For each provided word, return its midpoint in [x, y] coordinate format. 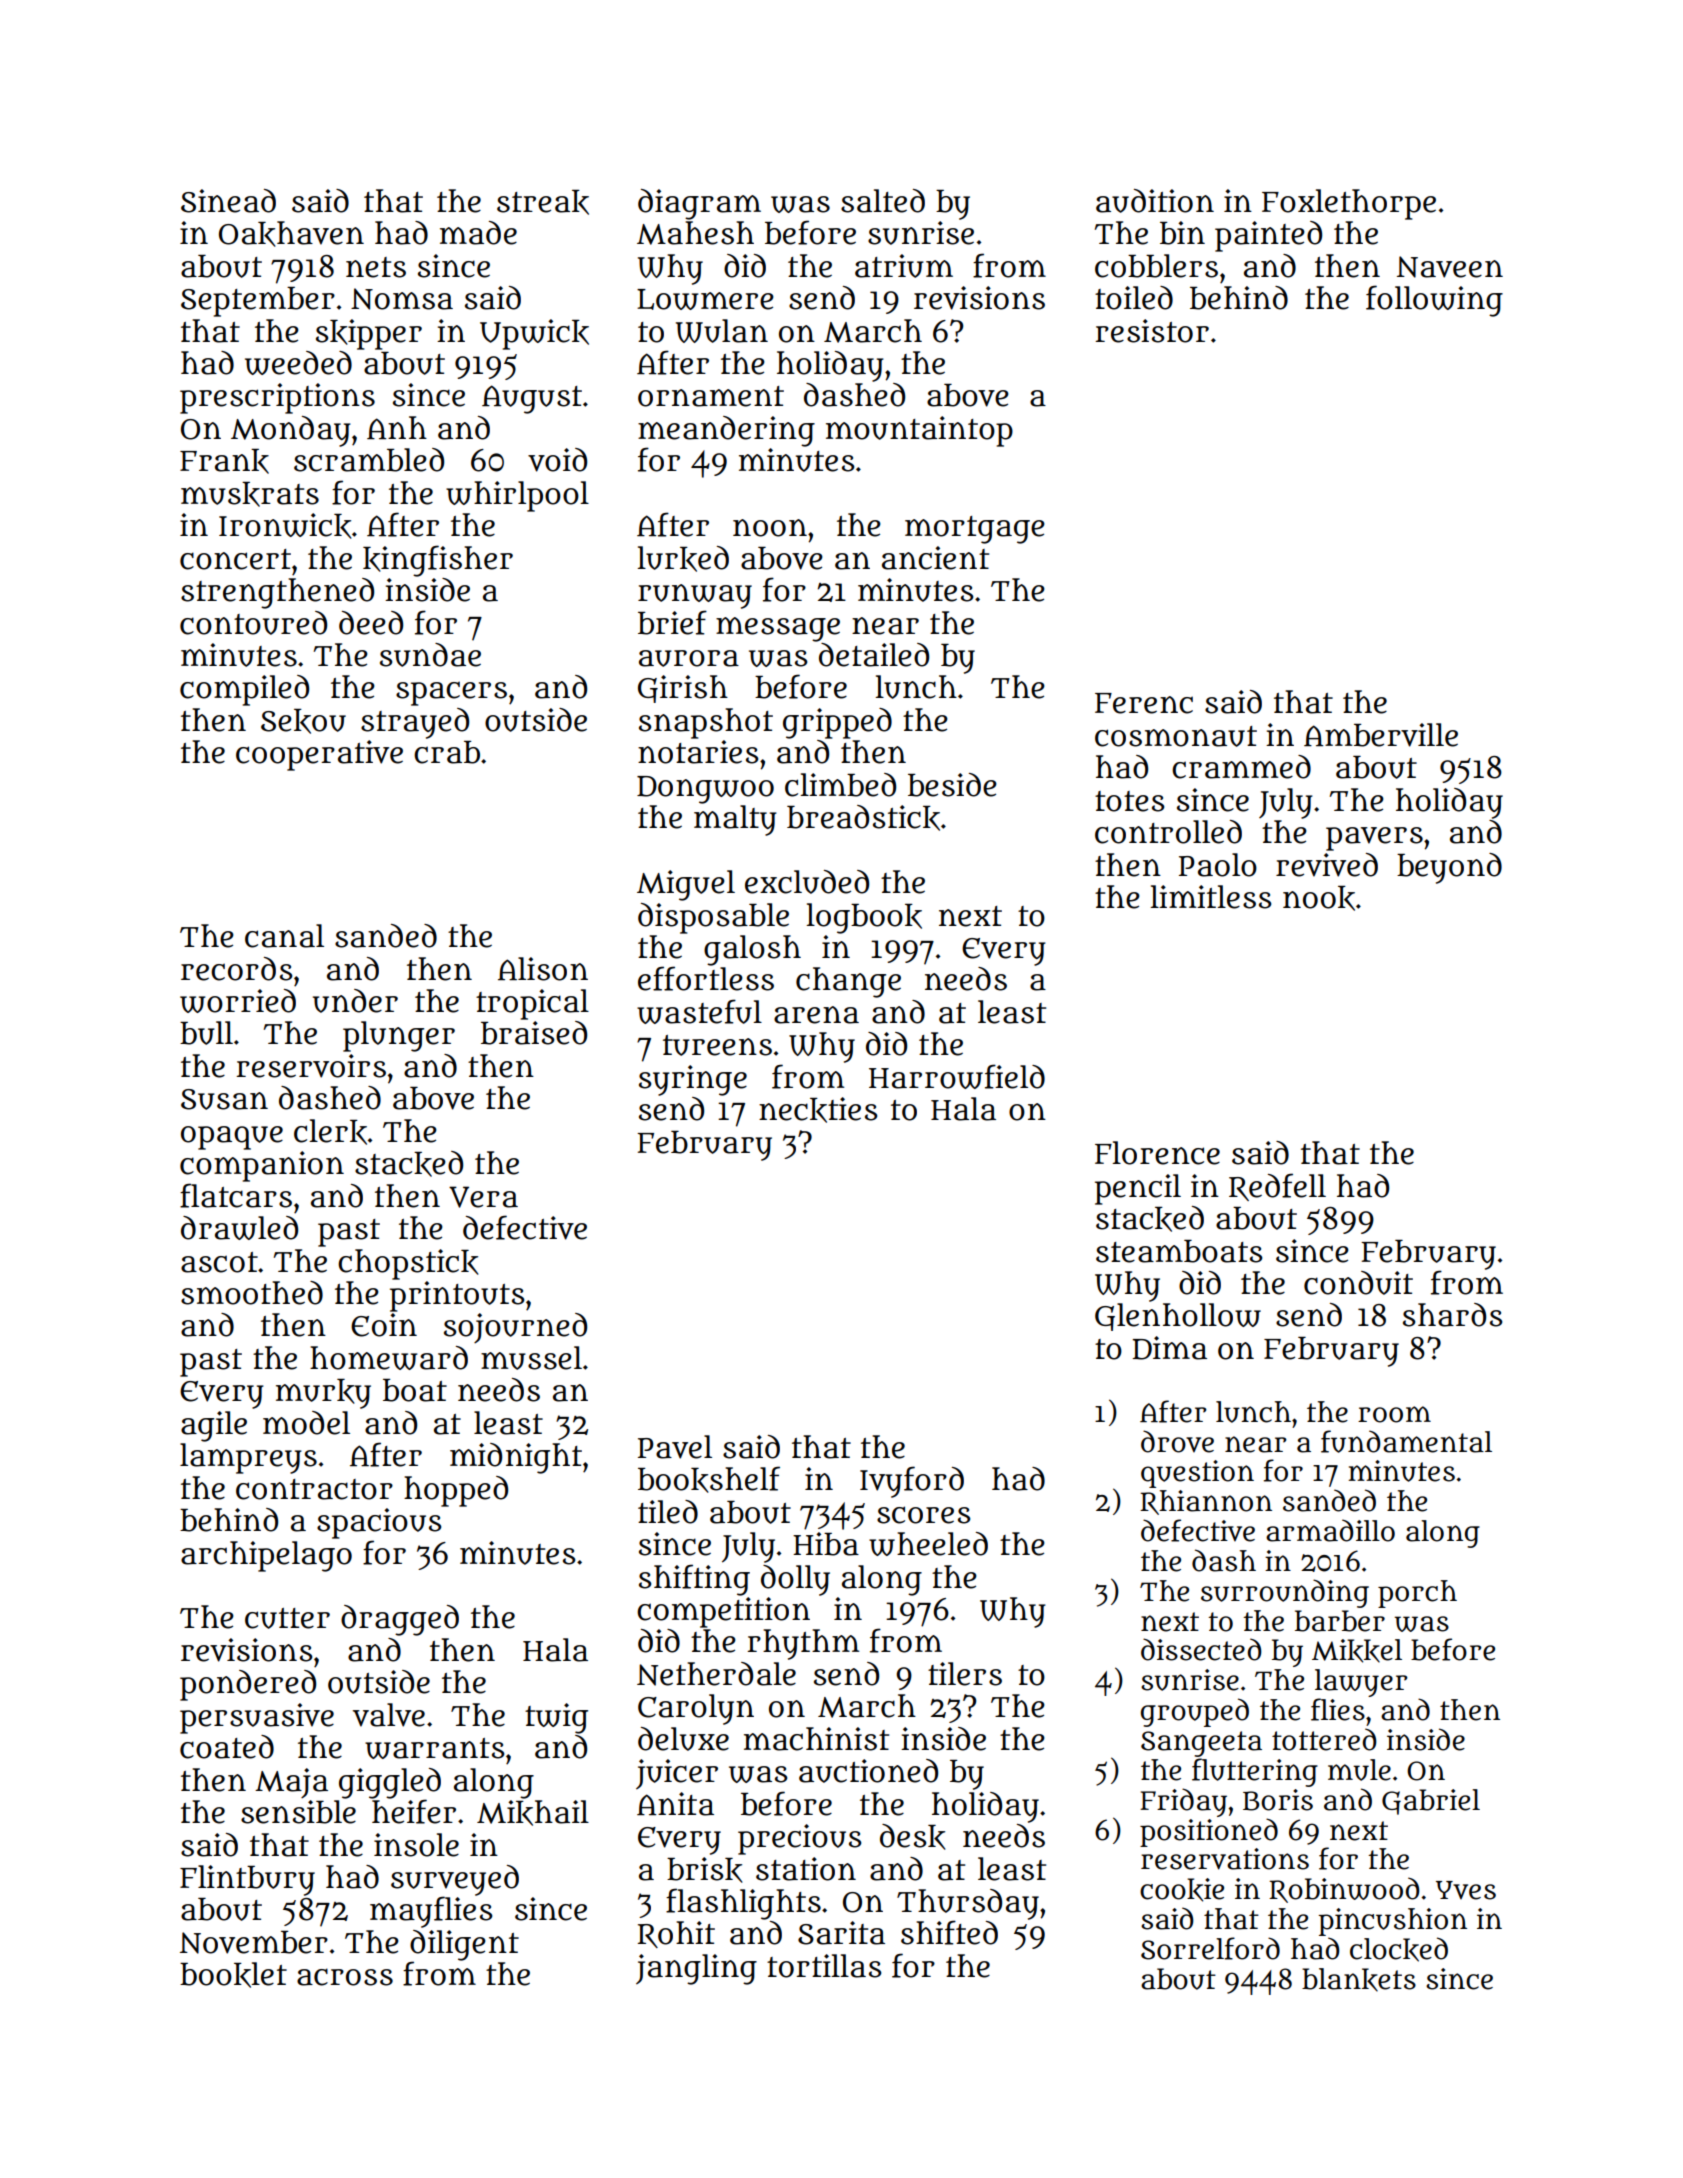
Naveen [1450, 267]
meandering [726, 431]
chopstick [408, 1264]
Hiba [826, 1544]
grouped [1195, 1712]
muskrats [250, 494]
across [345, 1977]
